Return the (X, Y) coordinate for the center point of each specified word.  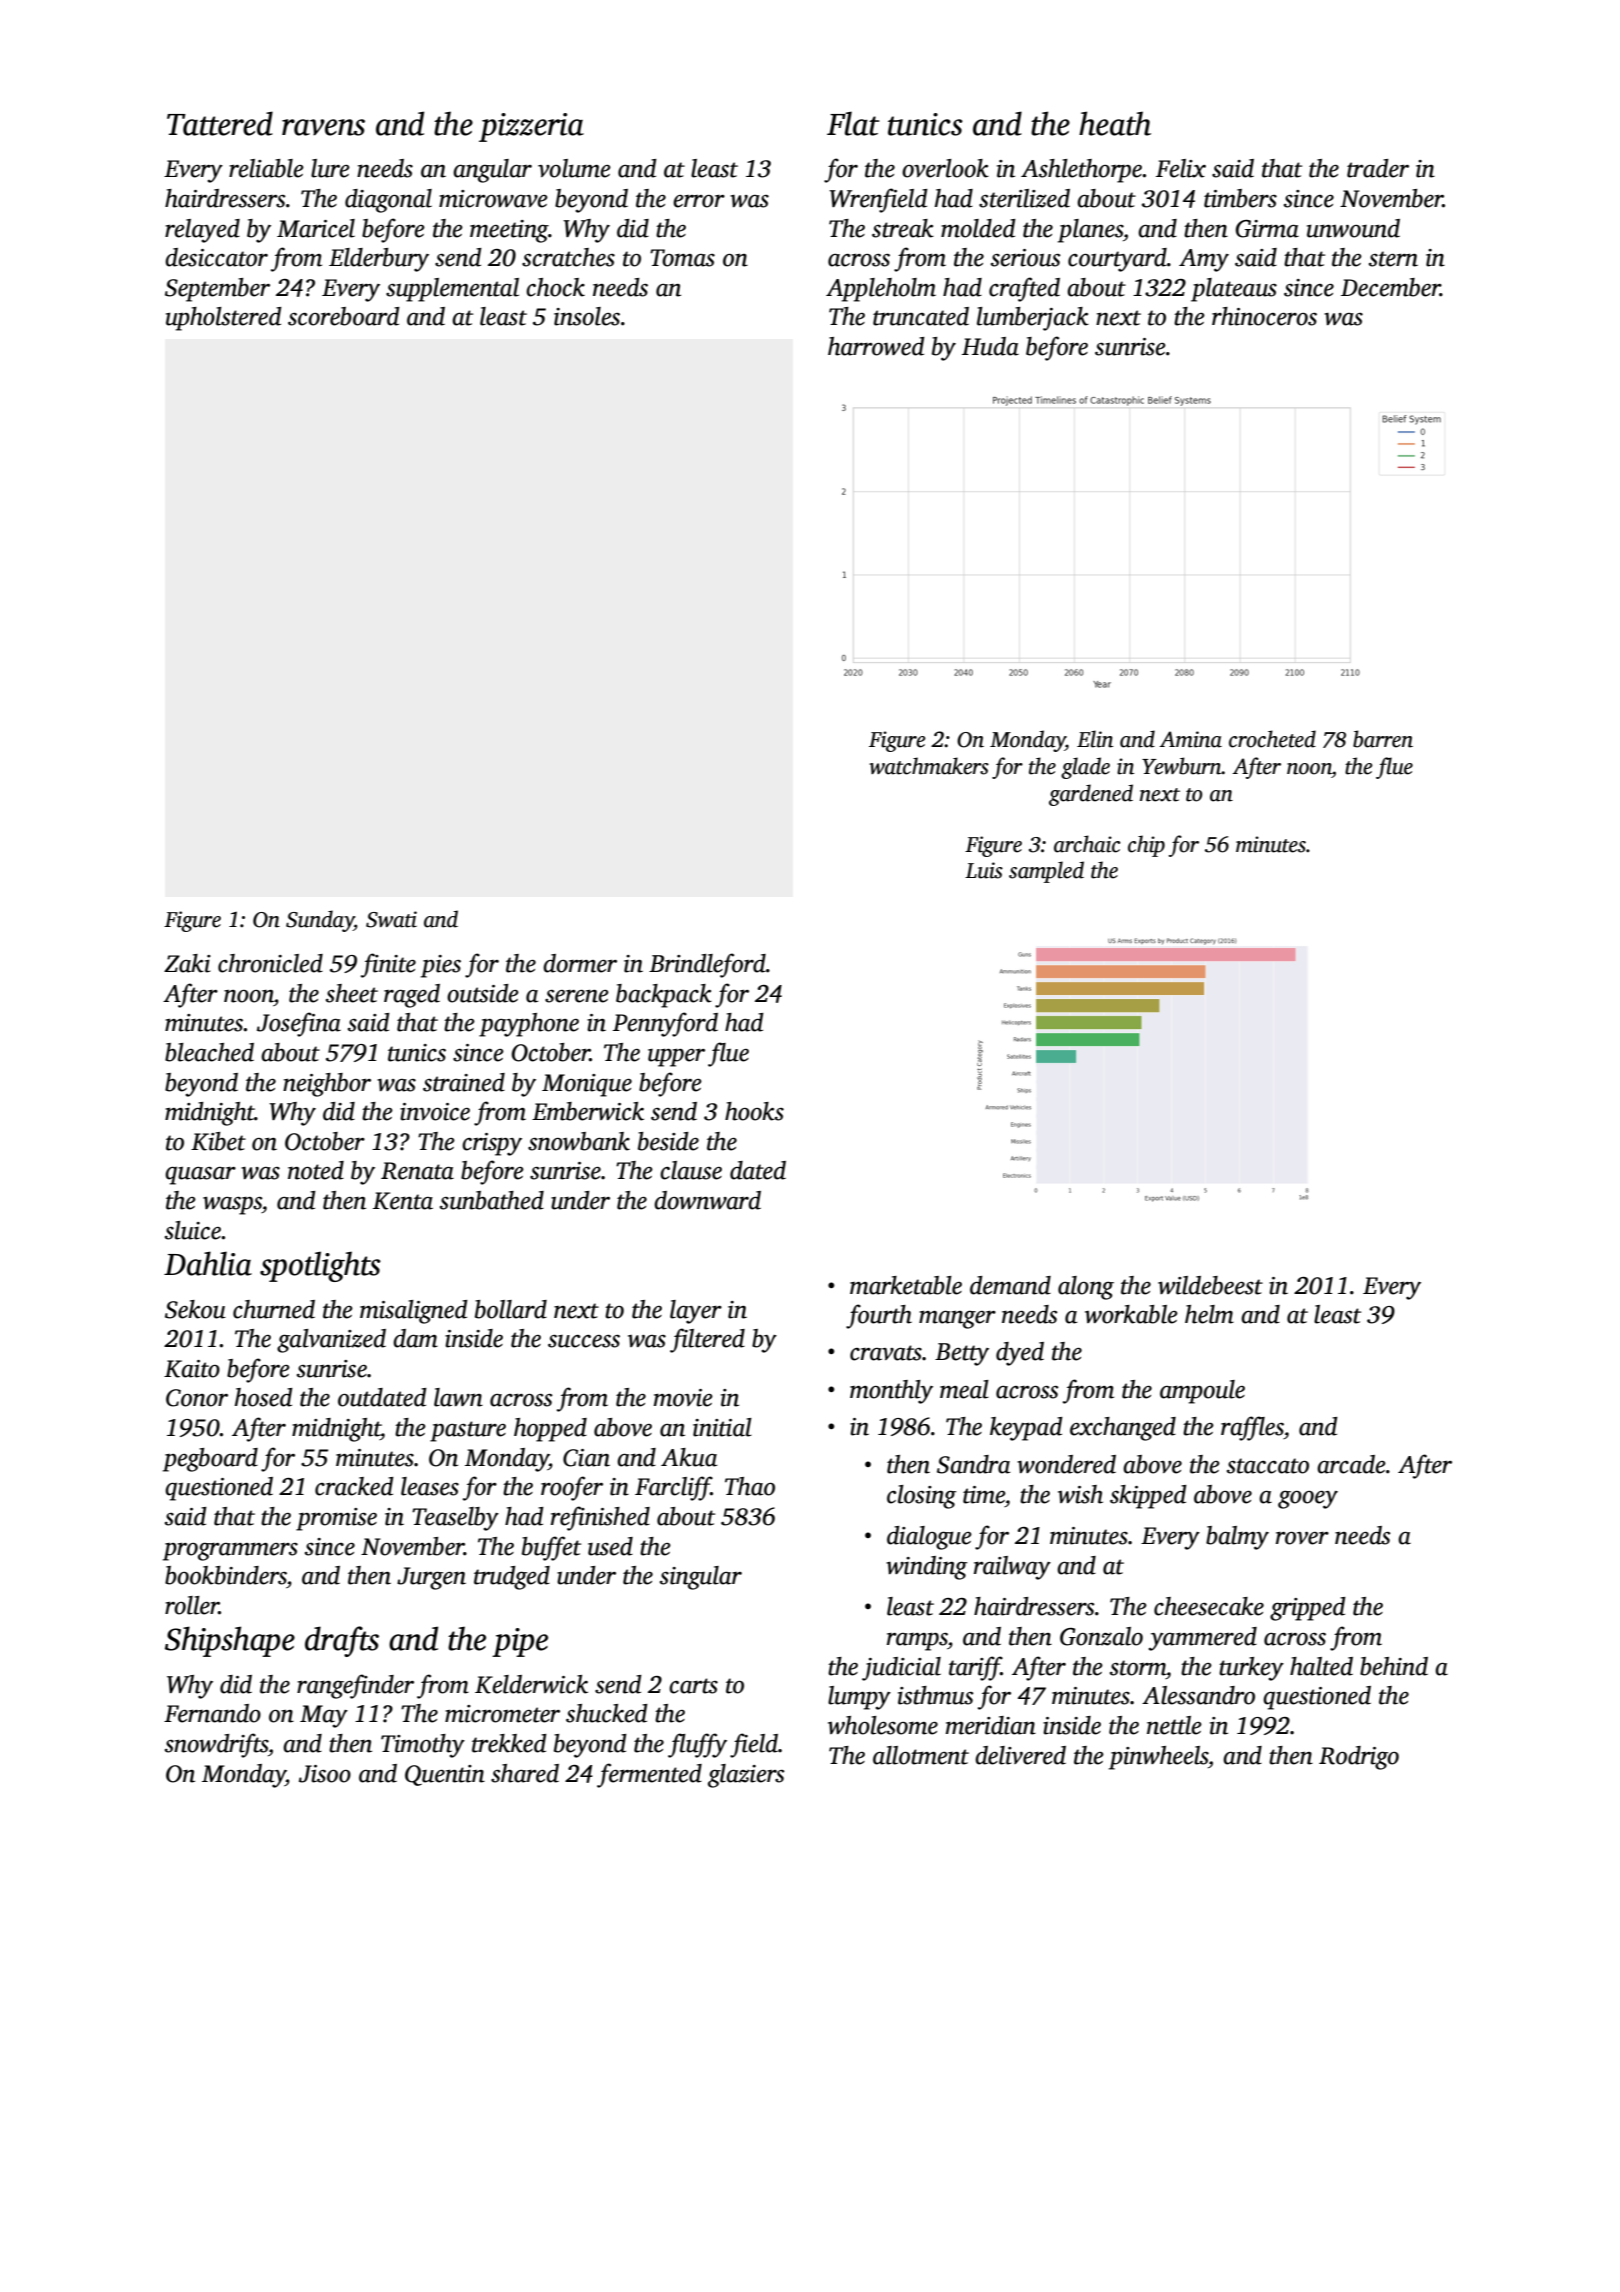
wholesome (883, 1725)
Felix (1181, 168)
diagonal (388, 201)
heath (1115, 123)
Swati (391, 919)
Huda (990, 346)
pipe (520, 1642)
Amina (1190, 739)
